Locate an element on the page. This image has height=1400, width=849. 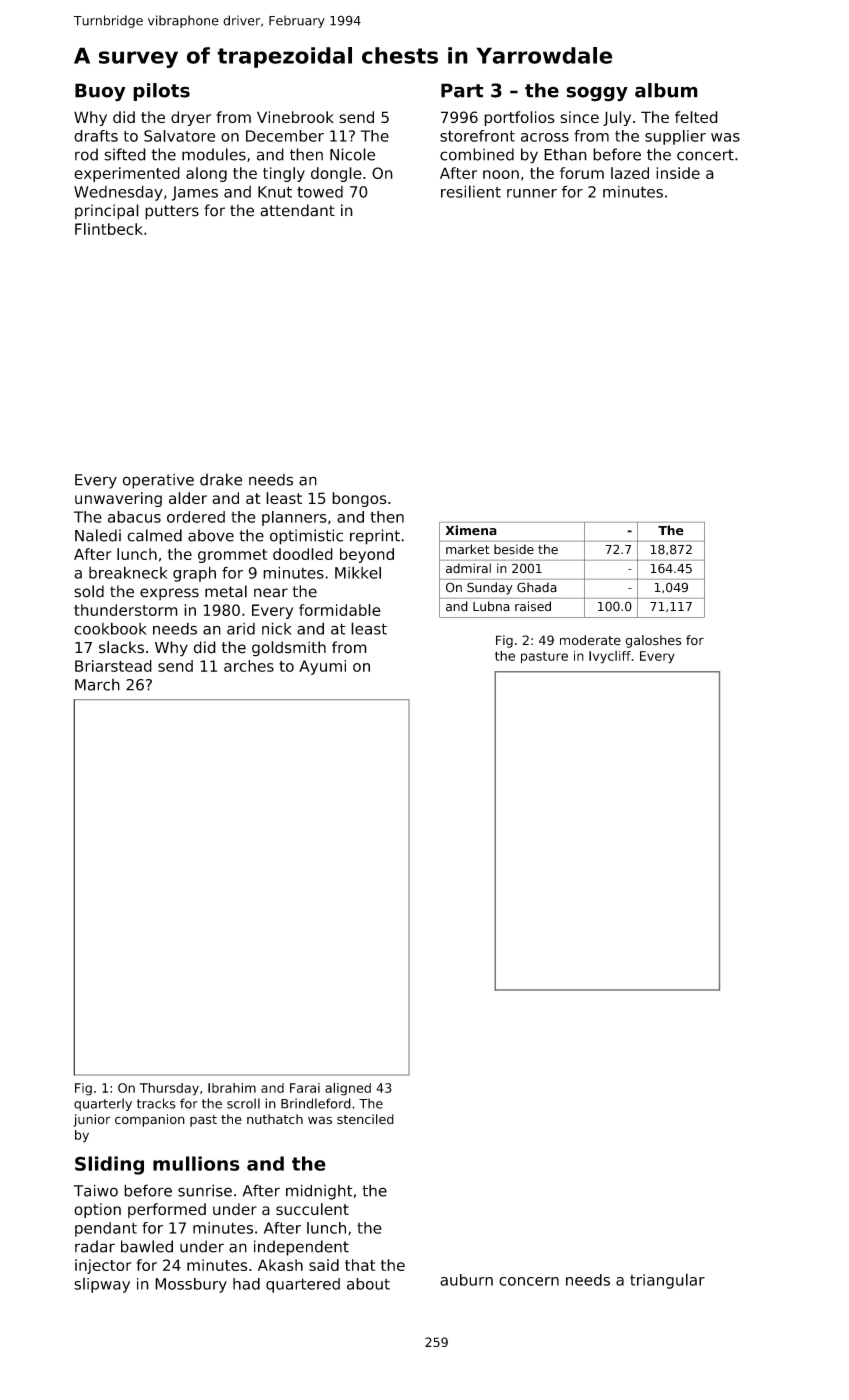
triangular is located at coordinates (667, 1281).
